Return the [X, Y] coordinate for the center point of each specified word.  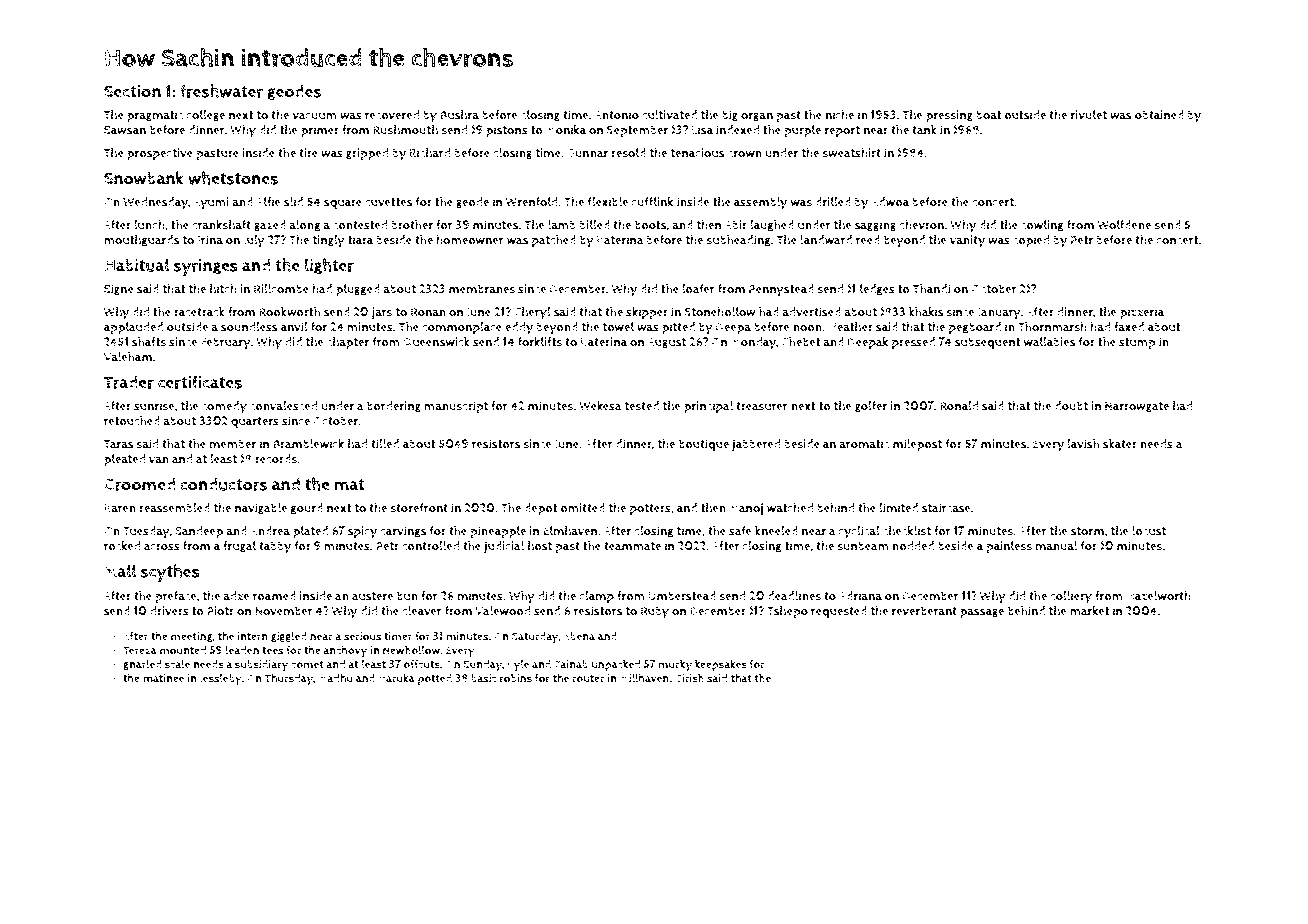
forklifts [540, 342]
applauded [133, 328]
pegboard [975, 328]
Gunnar [587, 153]
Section [132, 91]
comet [307, 665]
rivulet [1089, 115]
